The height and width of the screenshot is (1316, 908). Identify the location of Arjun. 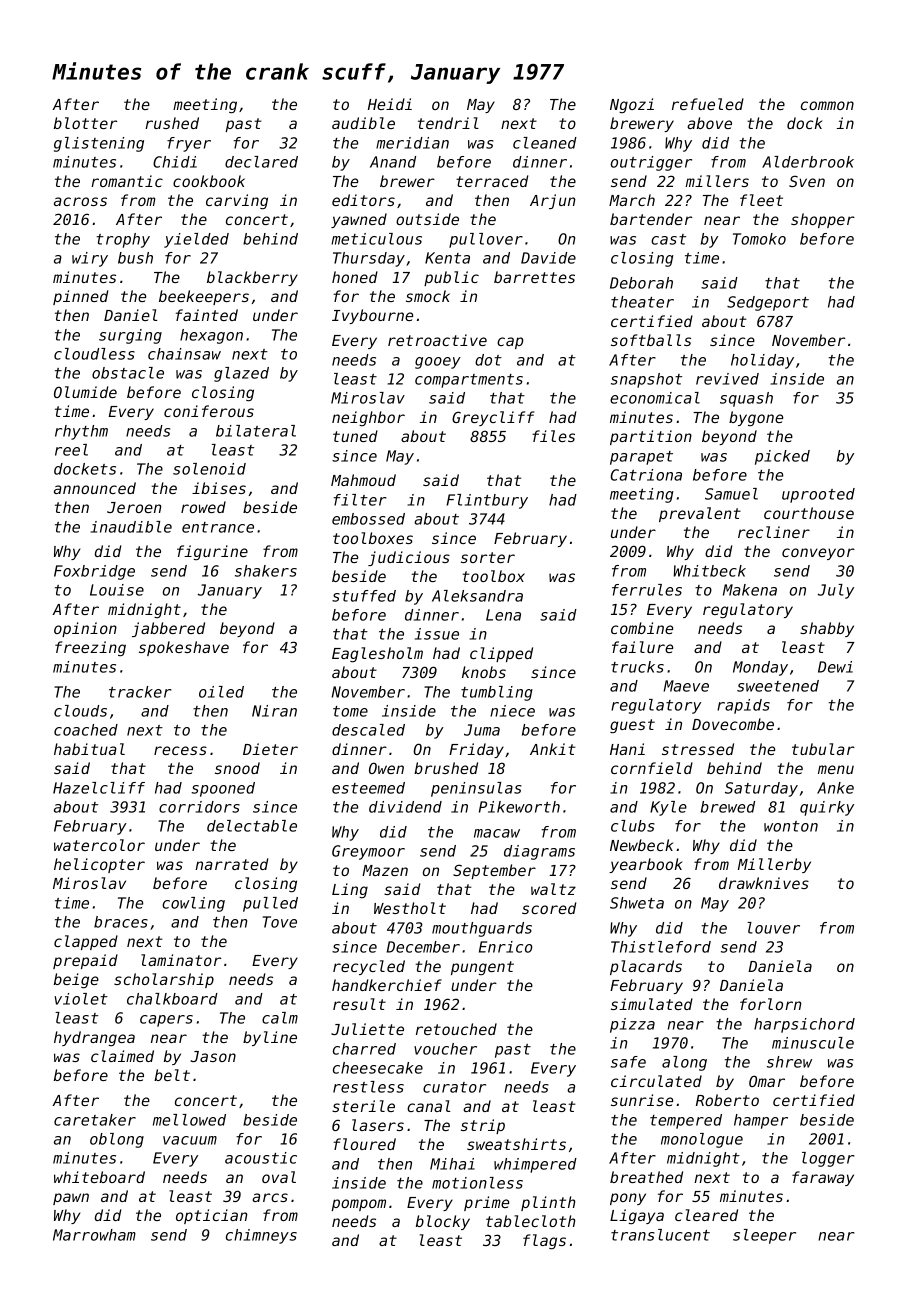
(553, 201).
